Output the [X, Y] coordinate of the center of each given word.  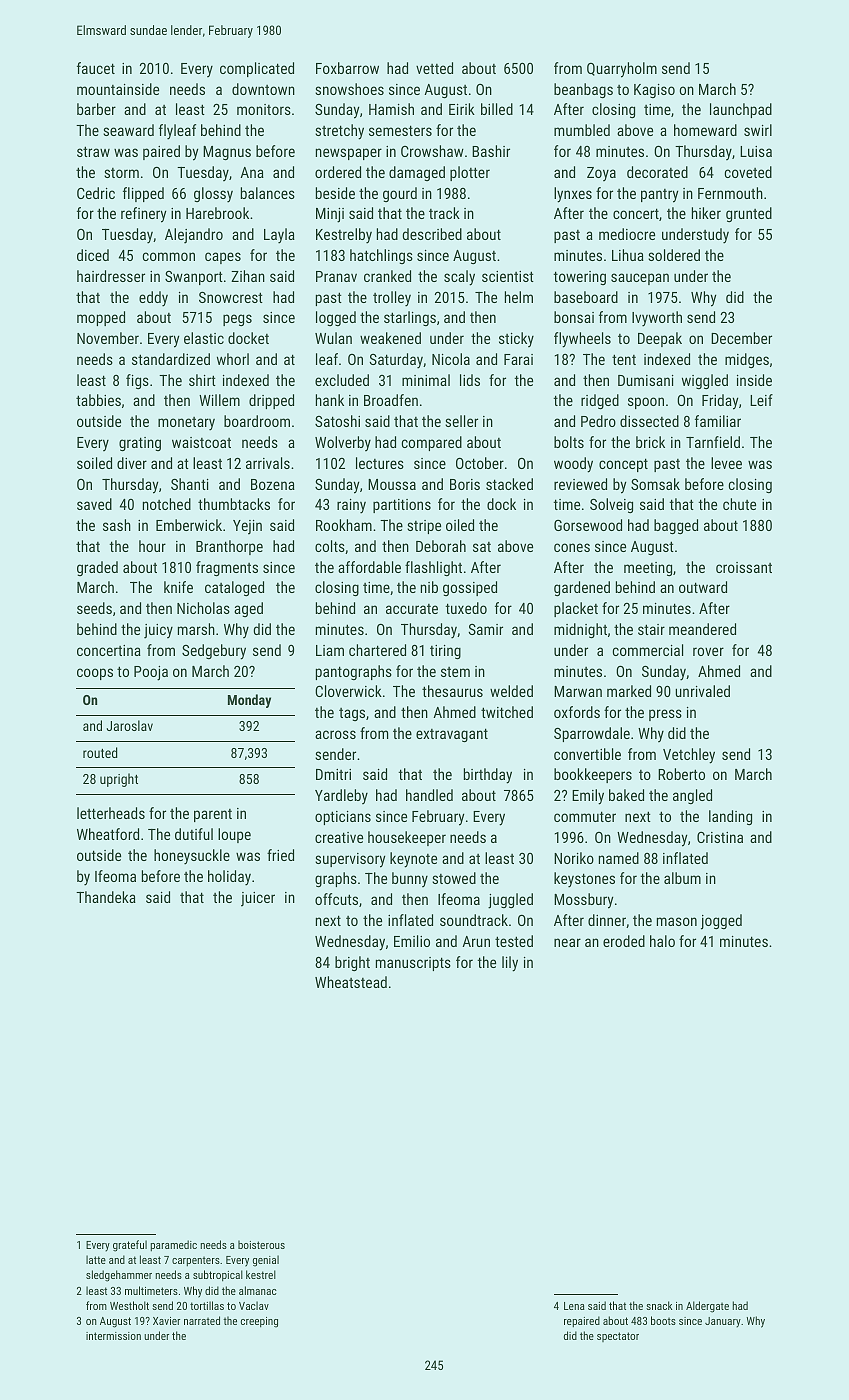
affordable [369, 567]
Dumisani [646, 380]
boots [663, 1320]
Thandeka [106, 897]
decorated [657, 172]
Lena [574, 1306]
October [480, 463]
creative [339, 837]
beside [335, 193]
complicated [257, 69]
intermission [113, 1336]
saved [94, 504]
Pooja [151, 673]
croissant [744, 567]
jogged [721, 922]
